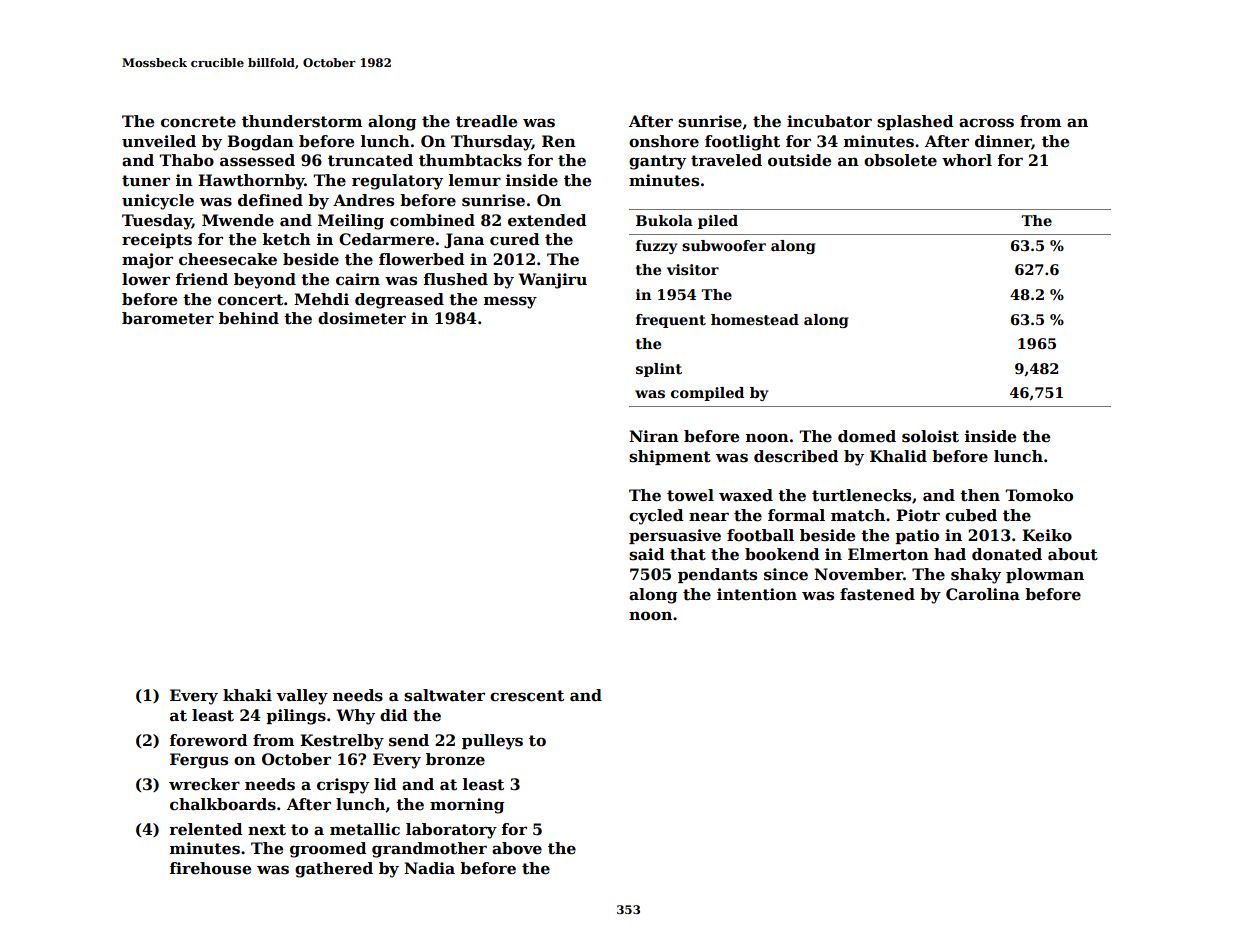 The image size is (1233, 952). What do you see at coordinates (198, 122) in the screenshot?
I see `concrete` at bounding box center [198, 122].
